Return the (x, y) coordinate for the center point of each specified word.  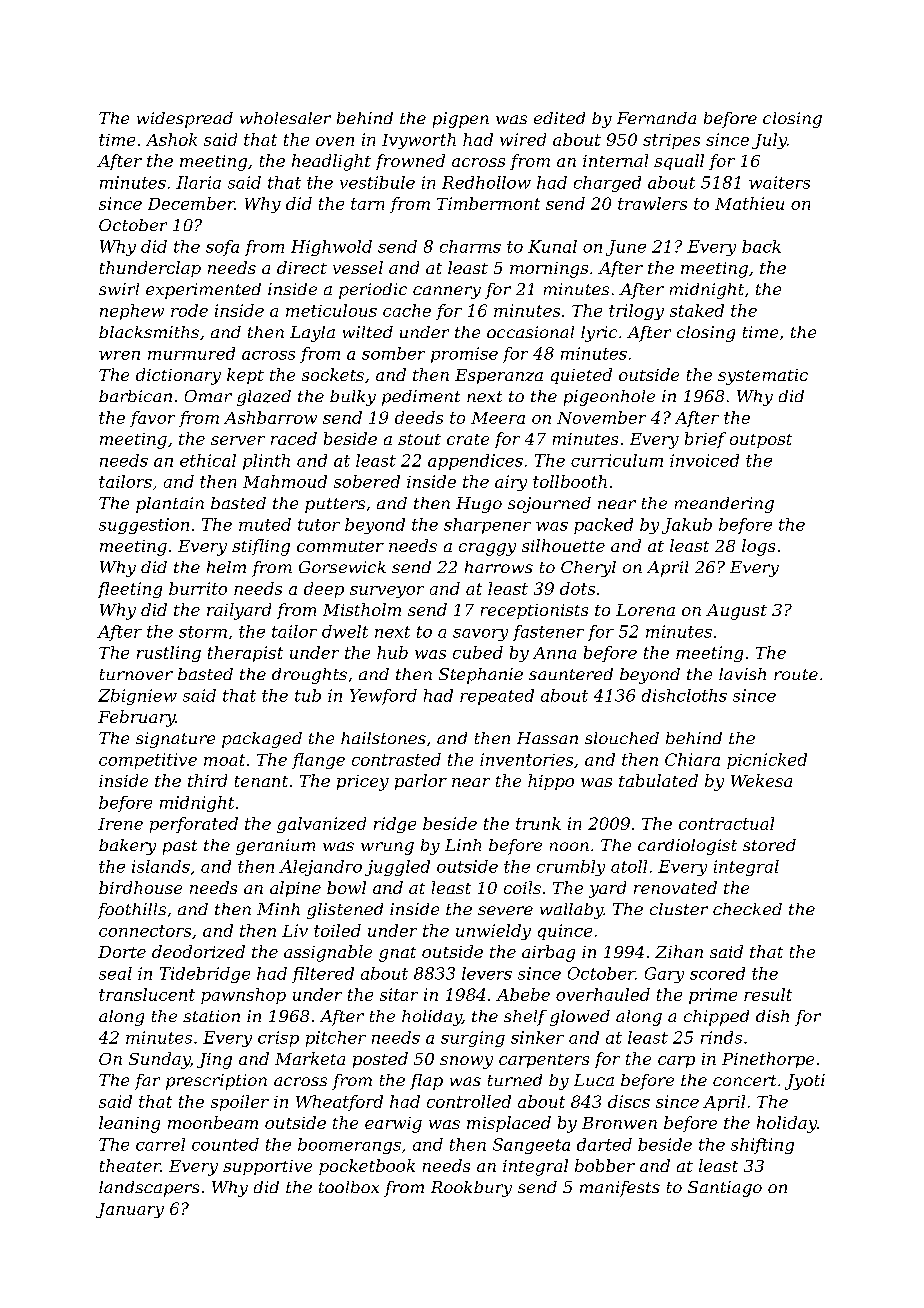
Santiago (725, 1189)
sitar (399, 994)
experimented (203, 291)
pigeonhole (609, 398)
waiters (779, 182)
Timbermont (488, 203)
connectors (145, 931)
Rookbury (471, 1189)
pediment (421, 398)
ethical (208, 460)
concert (744, 1080)
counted (225, 1144)
